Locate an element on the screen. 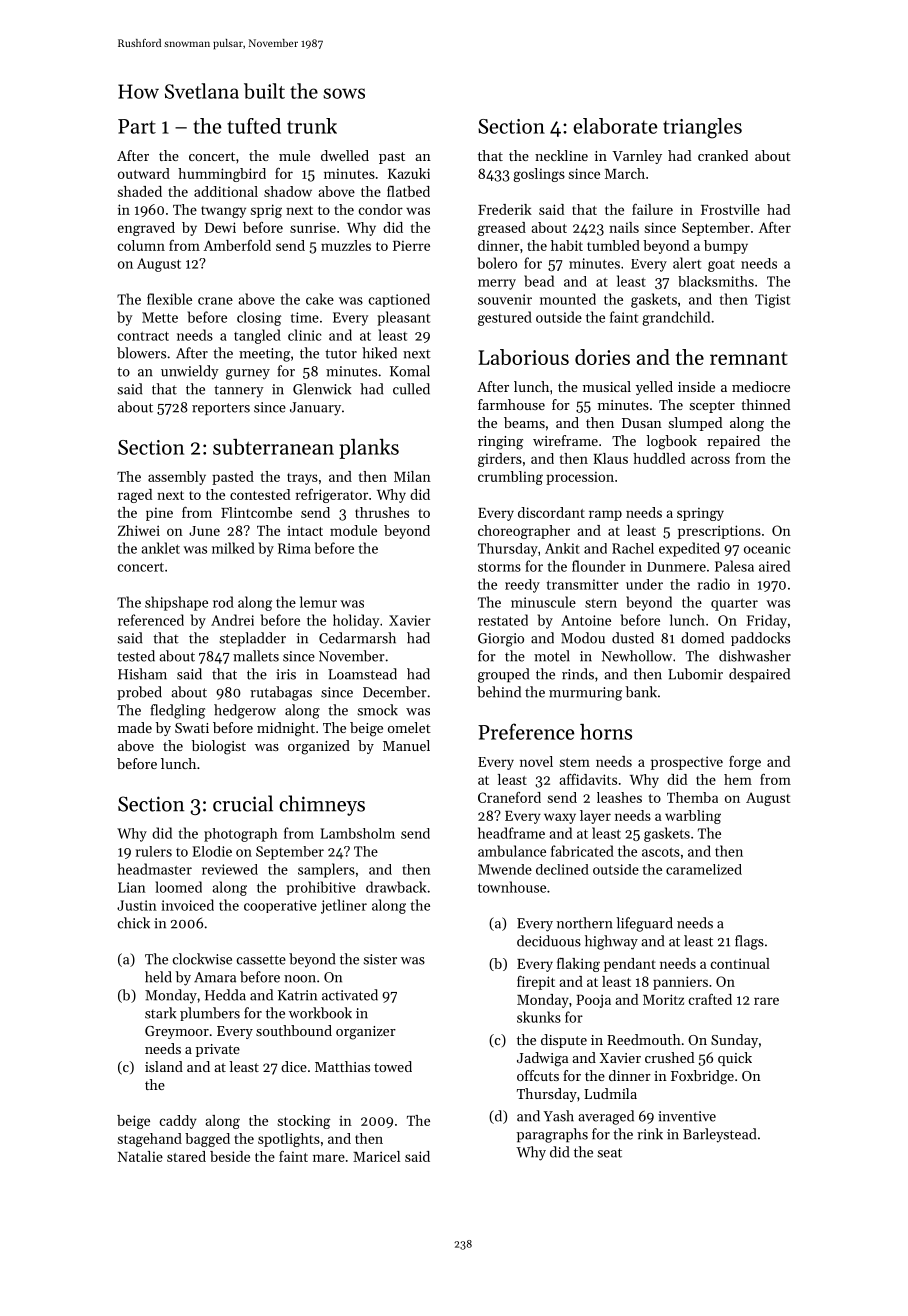 The image size is (908, 1316). triangles is located at coordinates (702, 128).
